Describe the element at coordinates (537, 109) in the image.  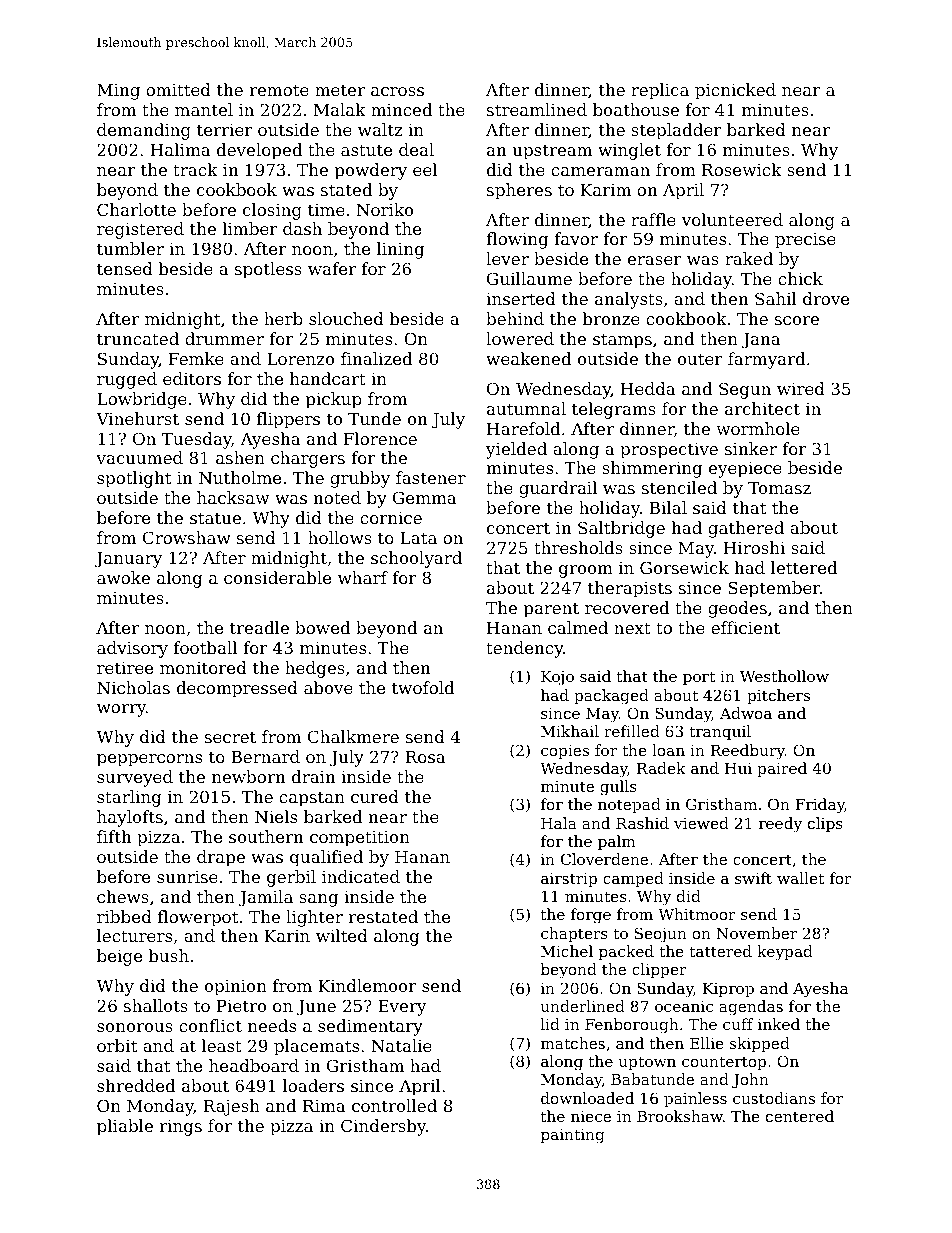
I see `streamlined` at that location.
